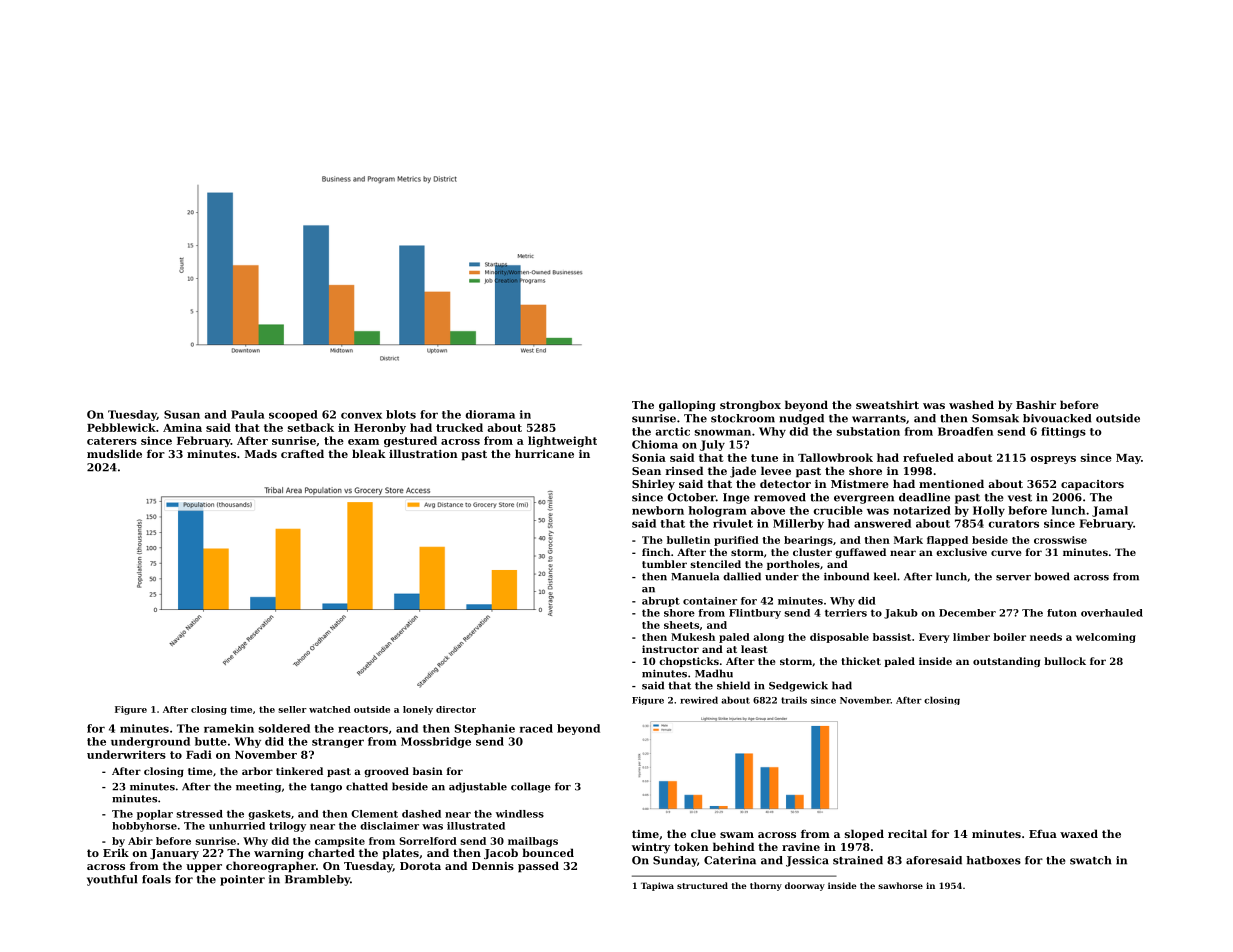 The image size is (1233, 952). What do you see at coordinates (1079, 833) in the page?
I see `waxed` at bounding box center [1079, 833].
